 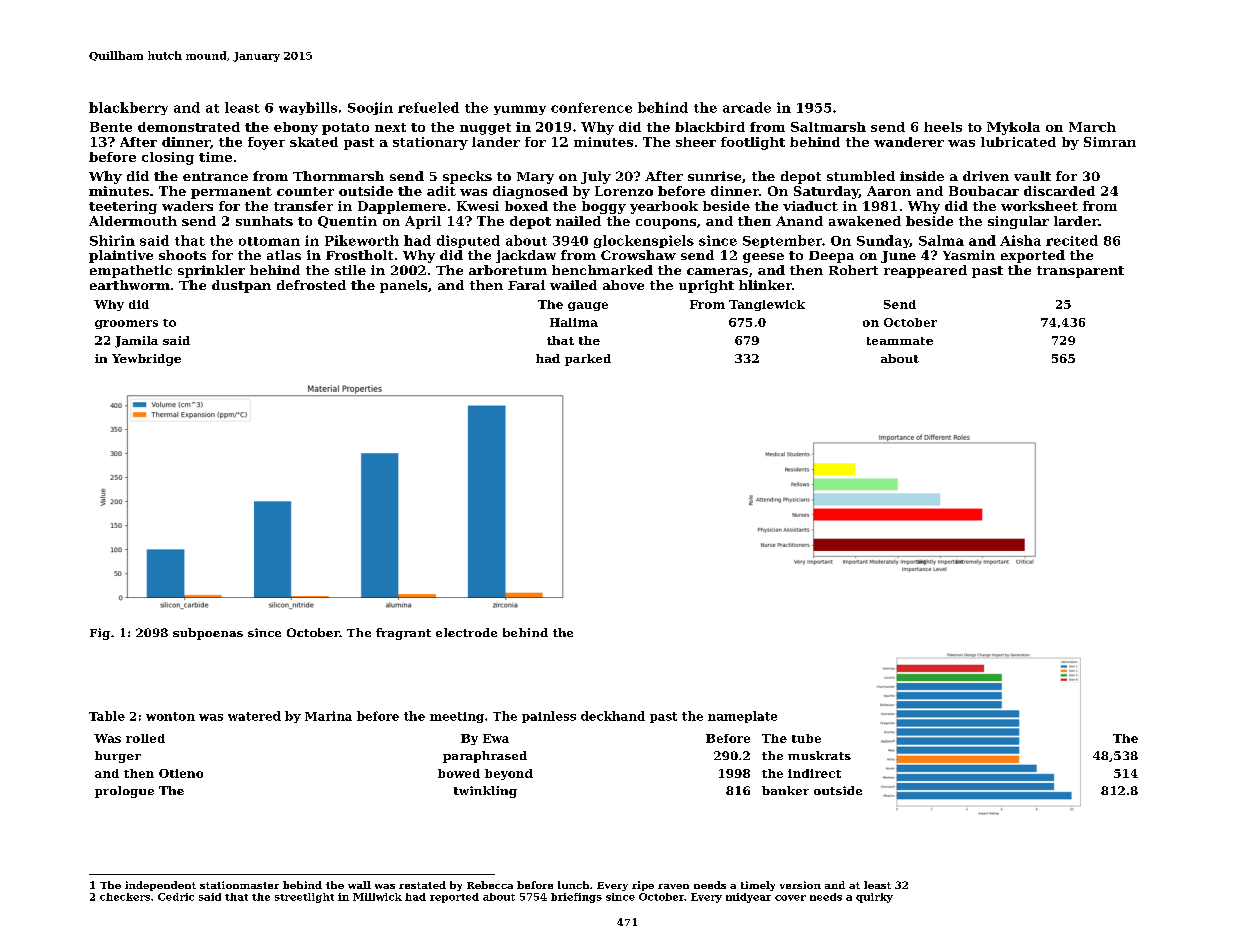 What do you see at coordinates (588, 360) in the image?
I see `parked` at bounding box center [588, 360].
